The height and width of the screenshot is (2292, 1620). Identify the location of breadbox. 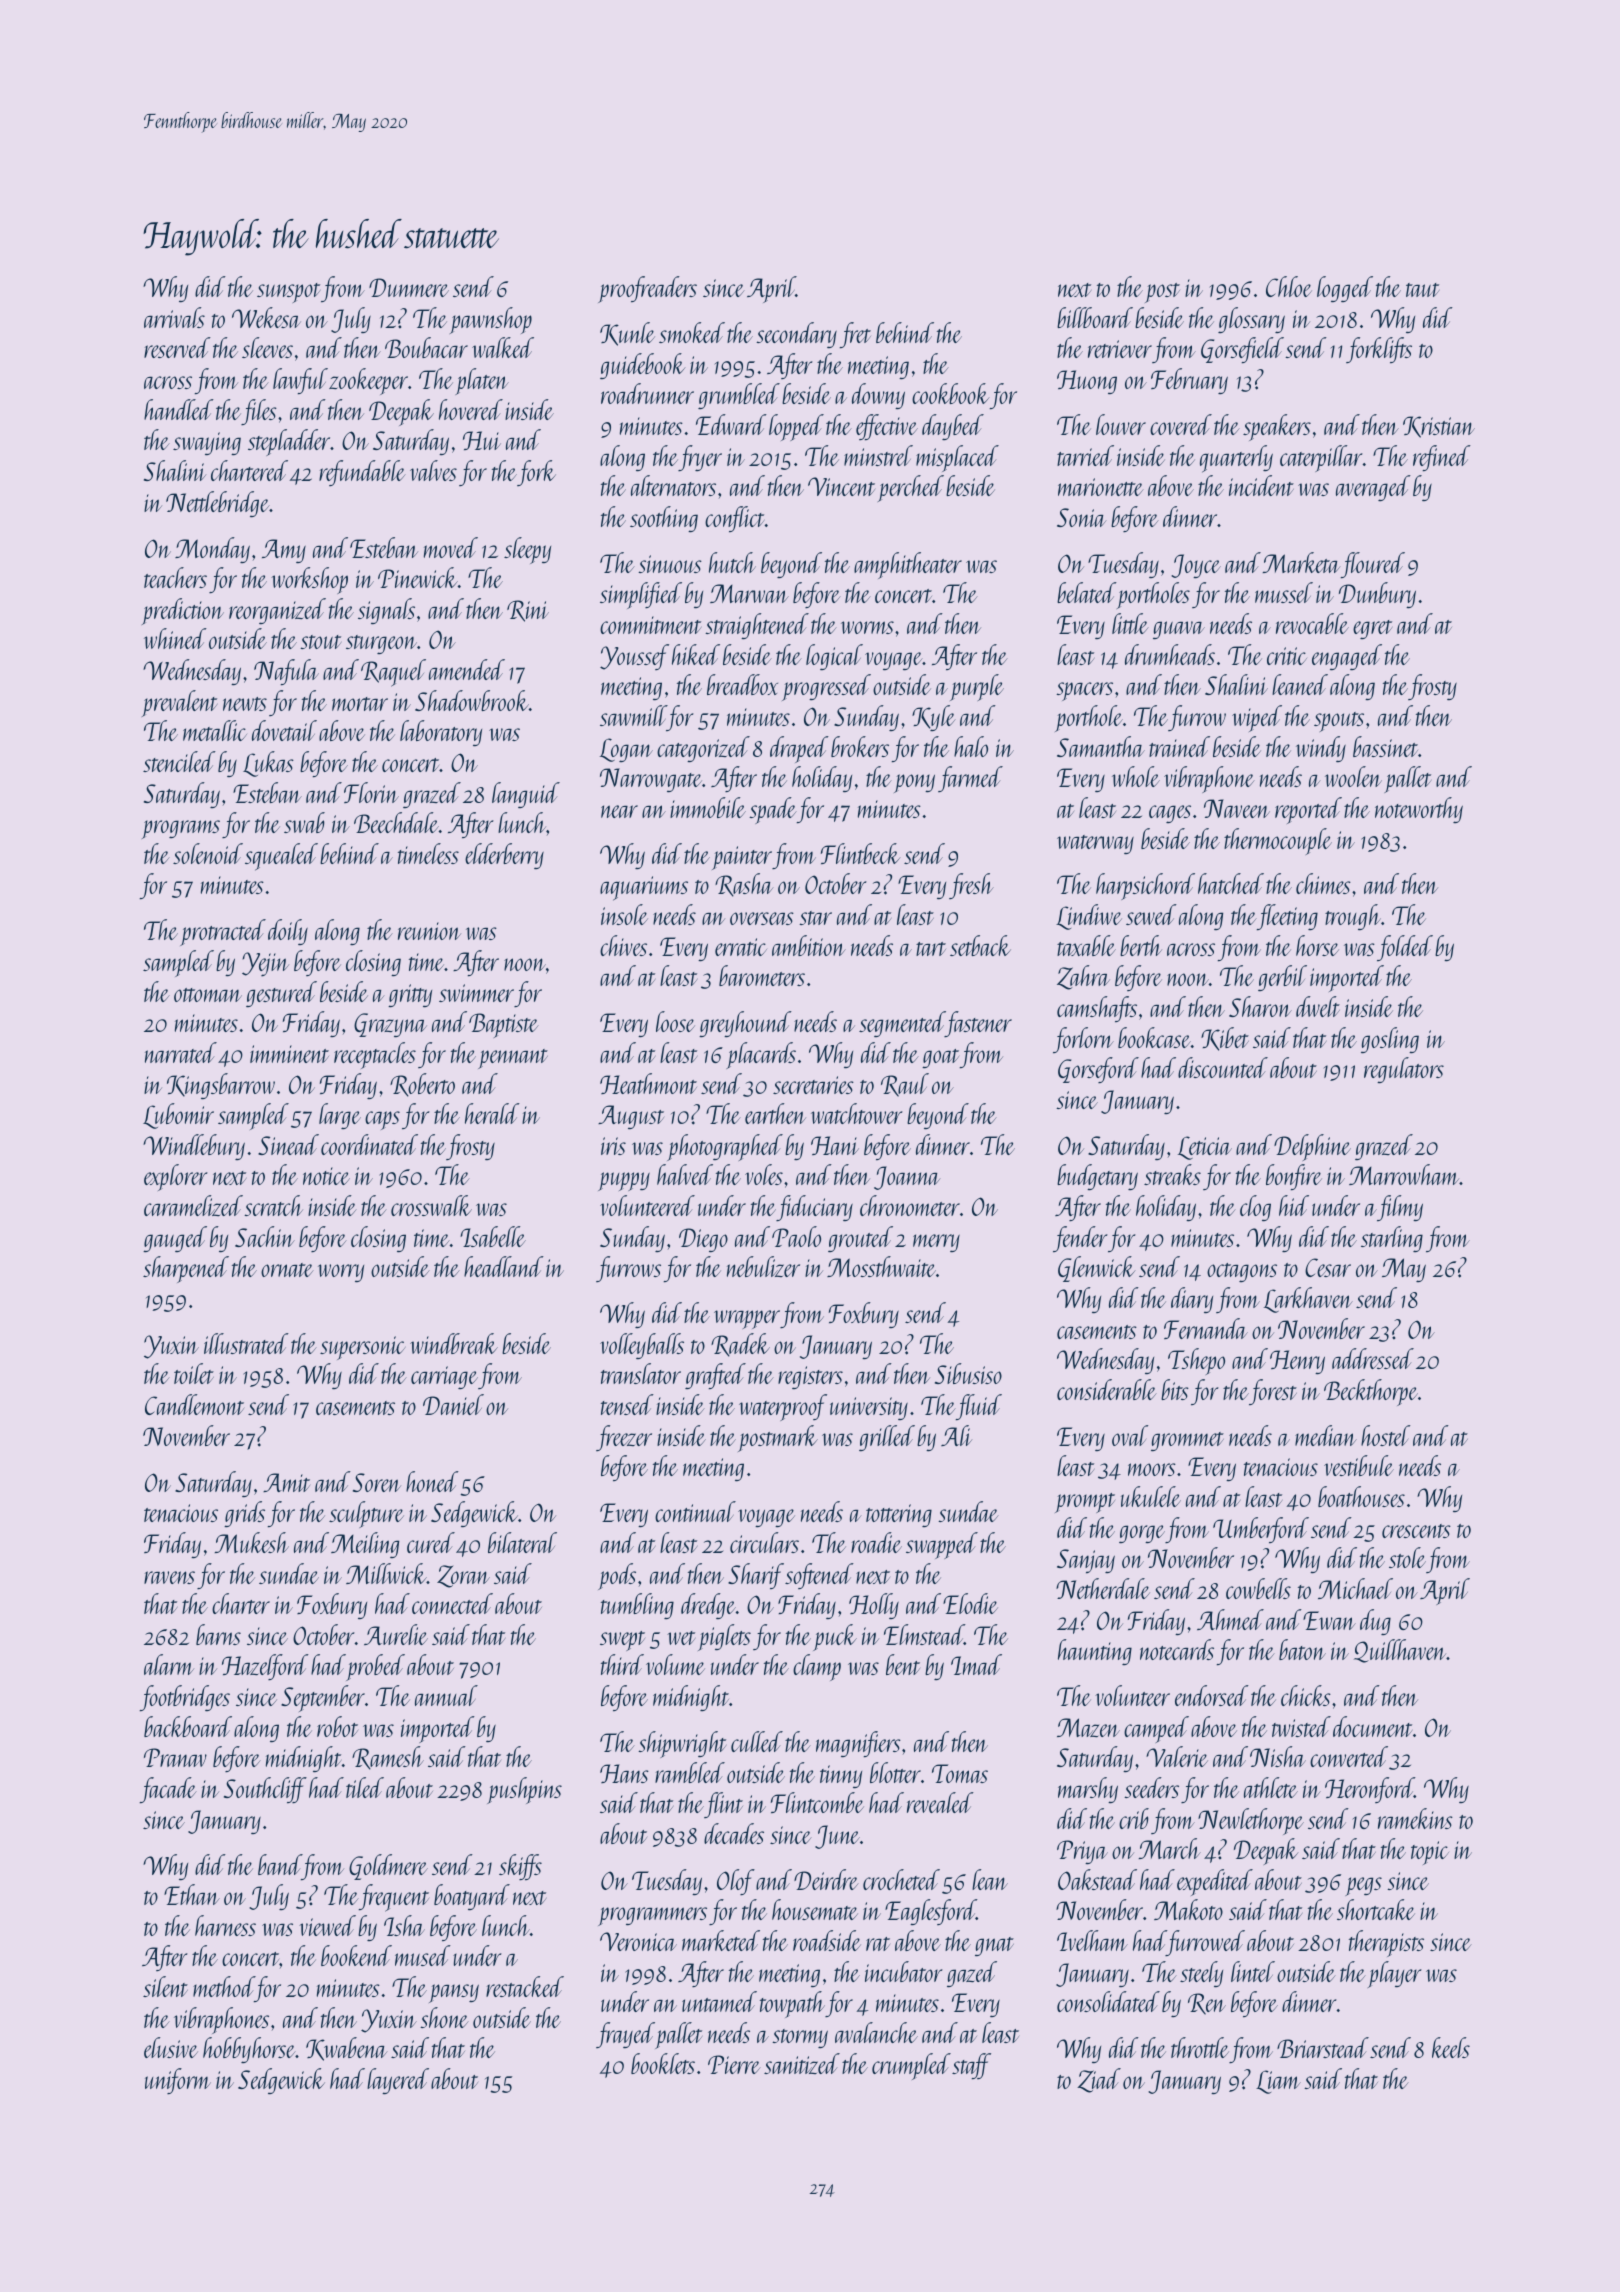
(742, 684).
